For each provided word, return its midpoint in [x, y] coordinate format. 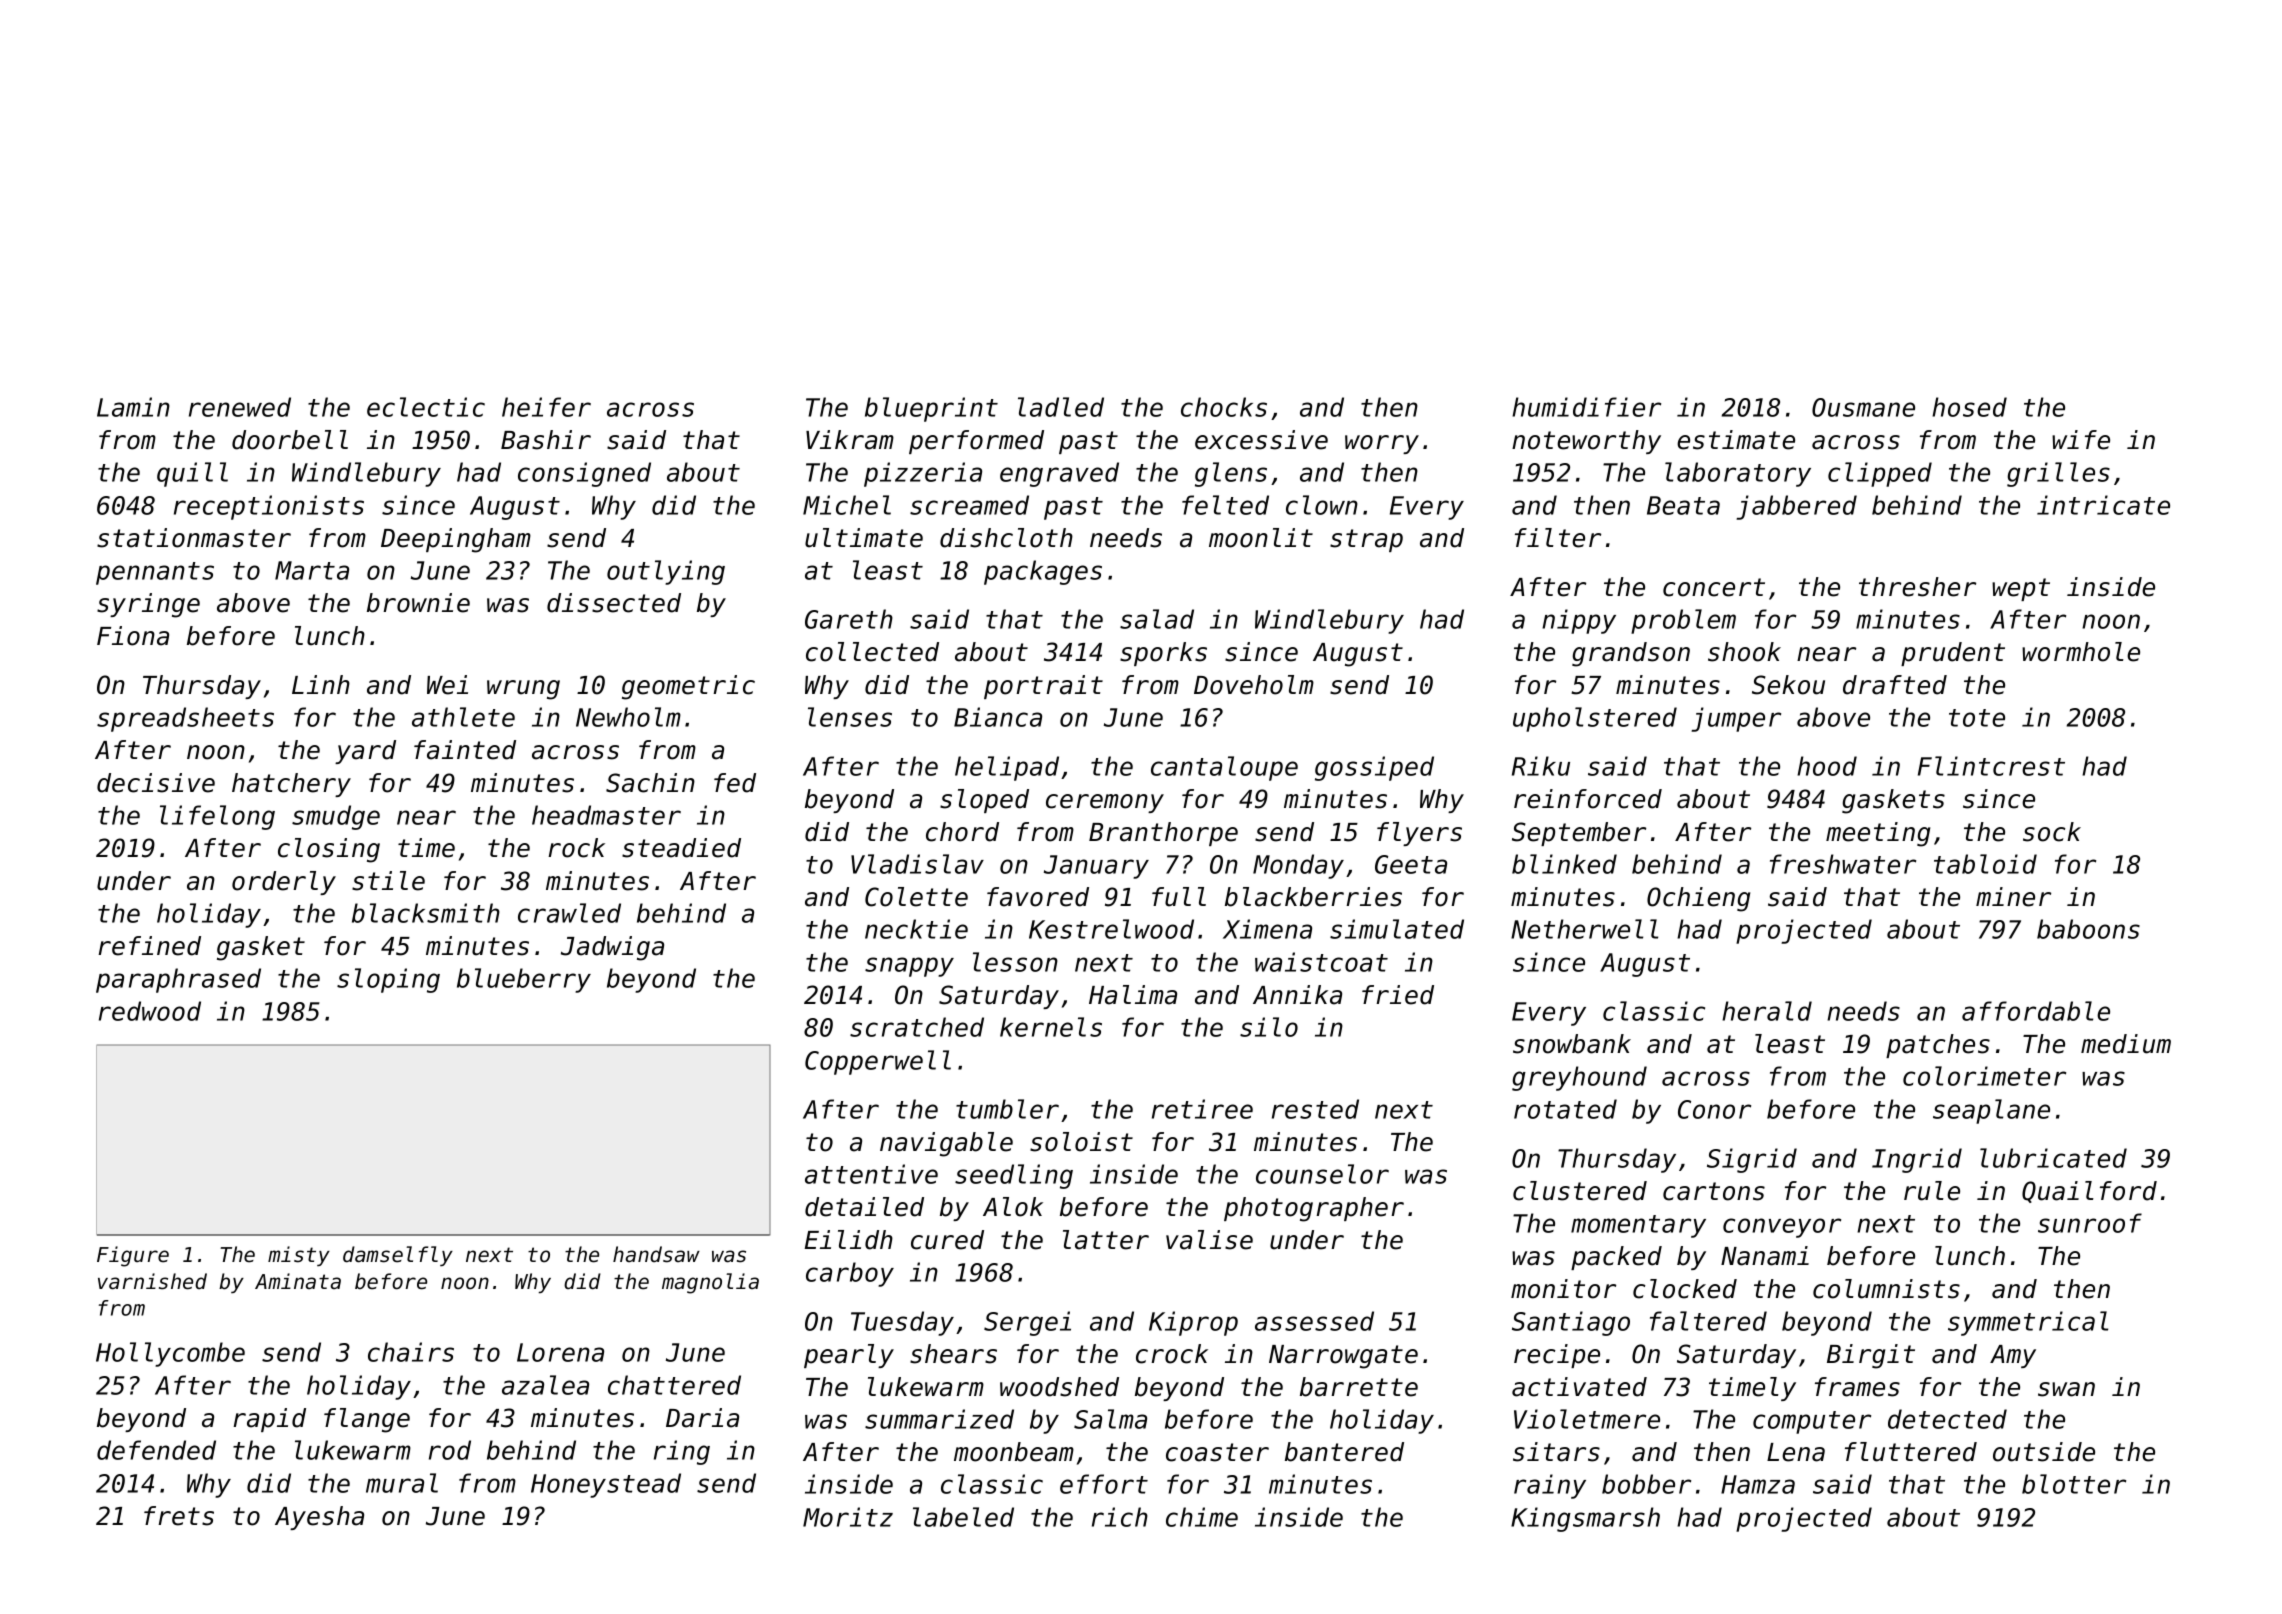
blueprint [931, 409]
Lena [1796, 1452]
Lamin [133, 407]
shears [953, 1354]
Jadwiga [612, 948]
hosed [1969, 407]
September [1579, 834]
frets [179, 1516]
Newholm [628, 717]
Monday [1298, 866]
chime [1202, 1517]
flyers [1419, 834]
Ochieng [1698, 899]
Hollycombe [170, 1354]
